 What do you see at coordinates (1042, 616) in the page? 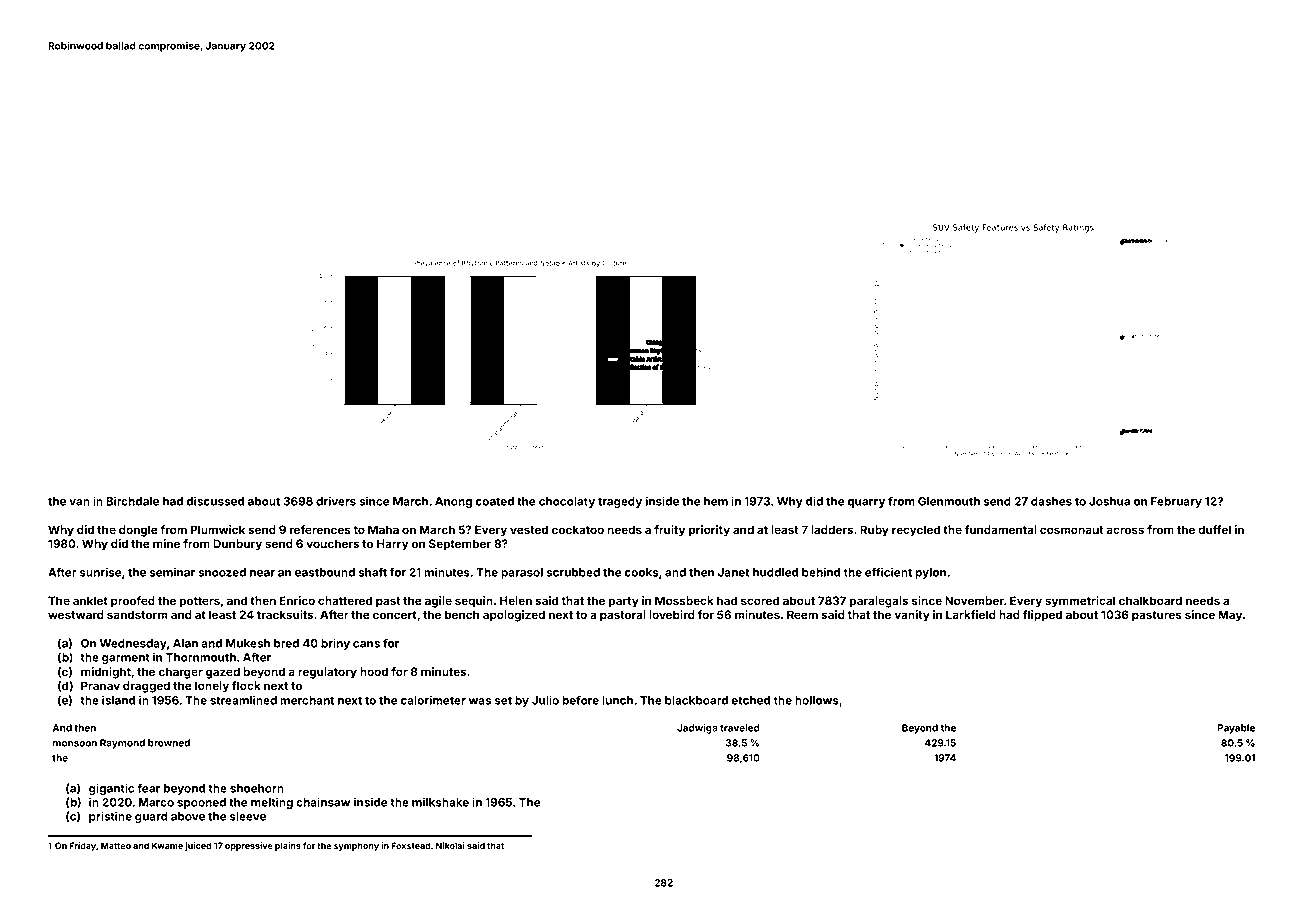
I see `flipped` at bounding box center [1042, 616].
